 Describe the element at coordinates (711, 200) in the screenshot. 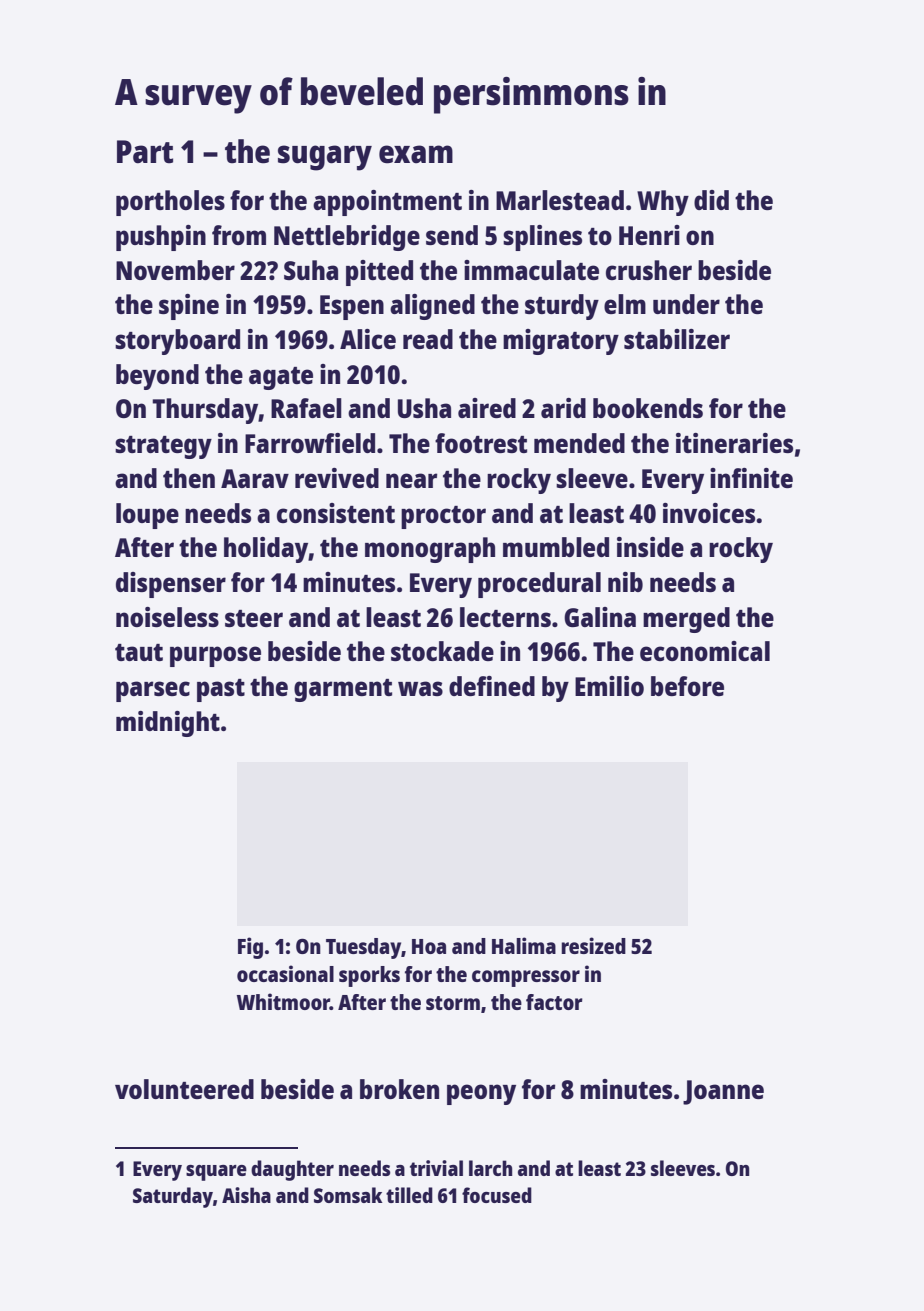

I see `did` at that location.
